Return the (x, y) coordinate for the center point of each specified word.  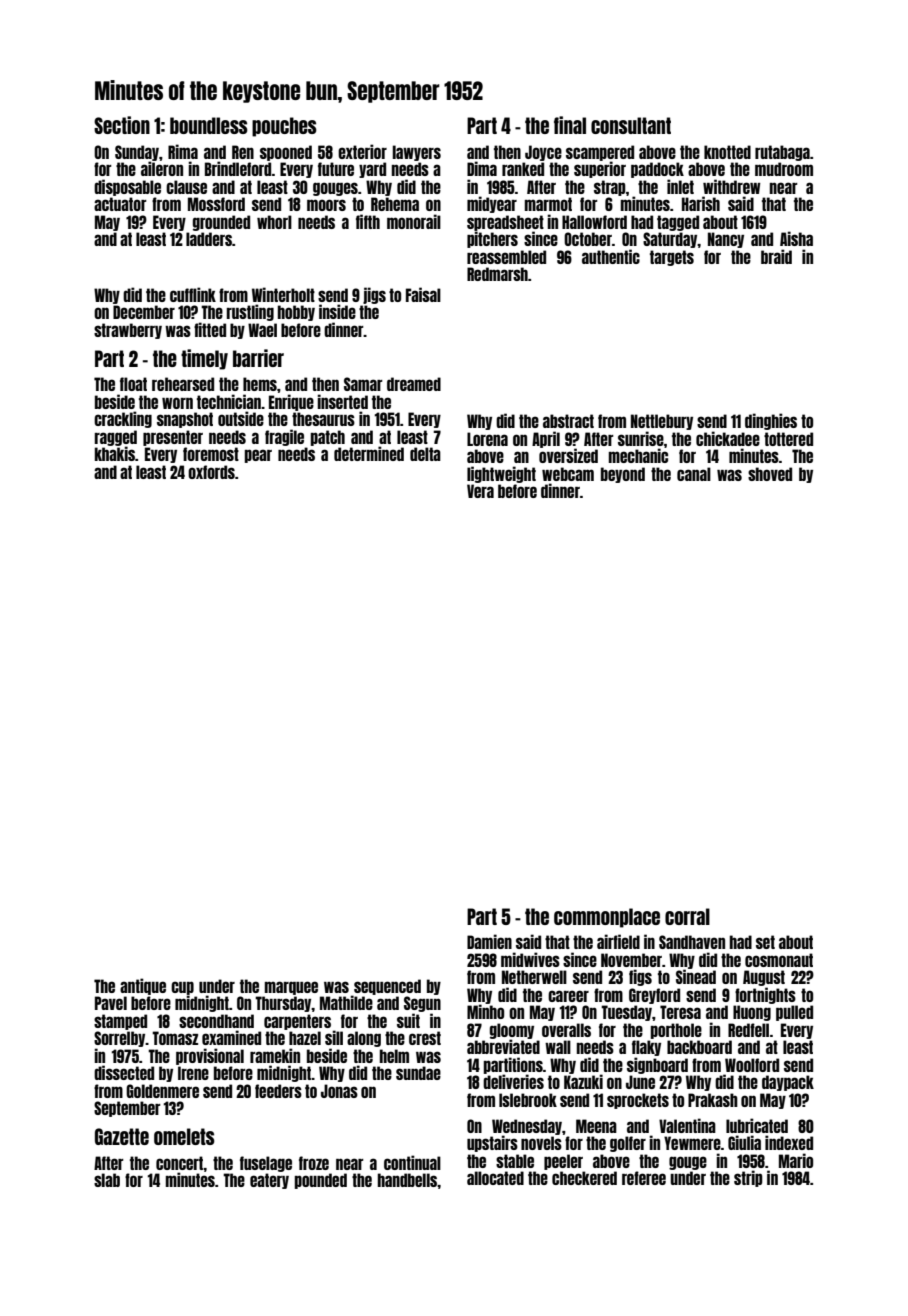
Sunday (137, 153)
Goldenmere (162, 1091)
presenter (173, 438)
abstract (568, 421)
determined (369, 453)
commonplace (607, 918)
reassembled (506, 257)
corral (687, 916)
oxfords (211, 472)
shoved (770, 474)
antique (143, 986)
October (588, 239)
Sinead (696, 976)
